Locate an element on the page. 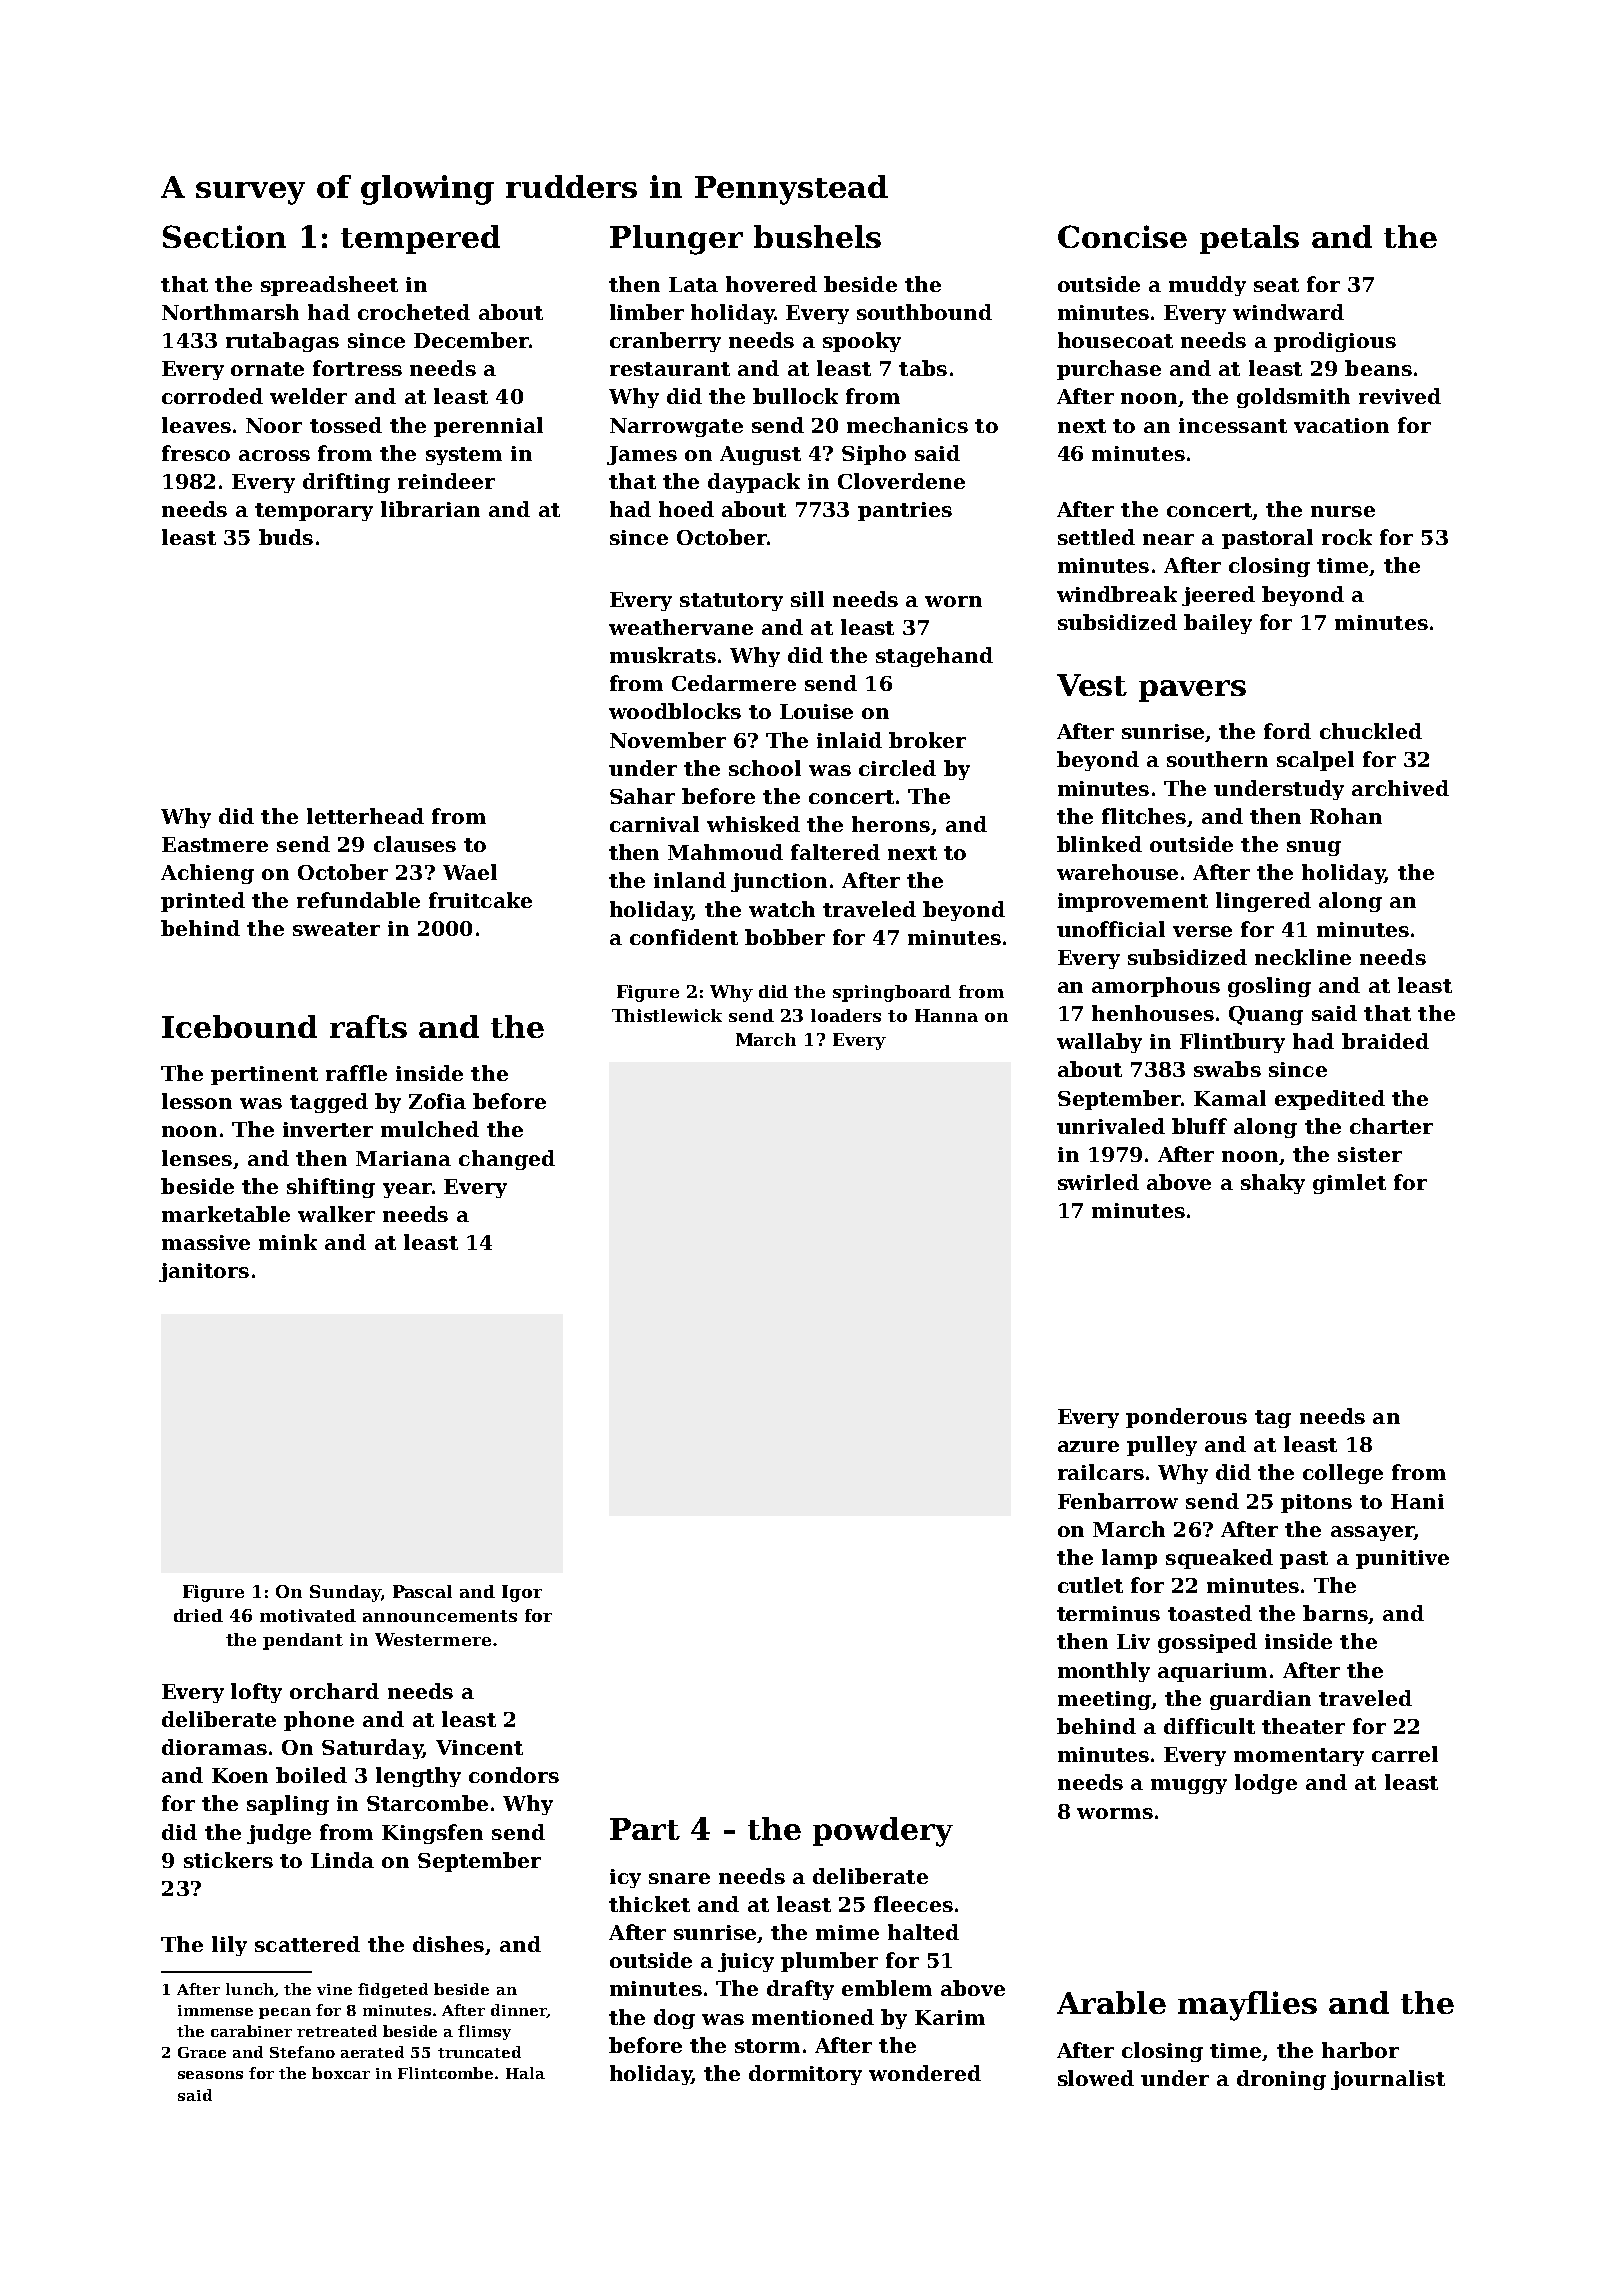 This document has width=1620, height=2292. corroded is located at coordinates (212, 396).
